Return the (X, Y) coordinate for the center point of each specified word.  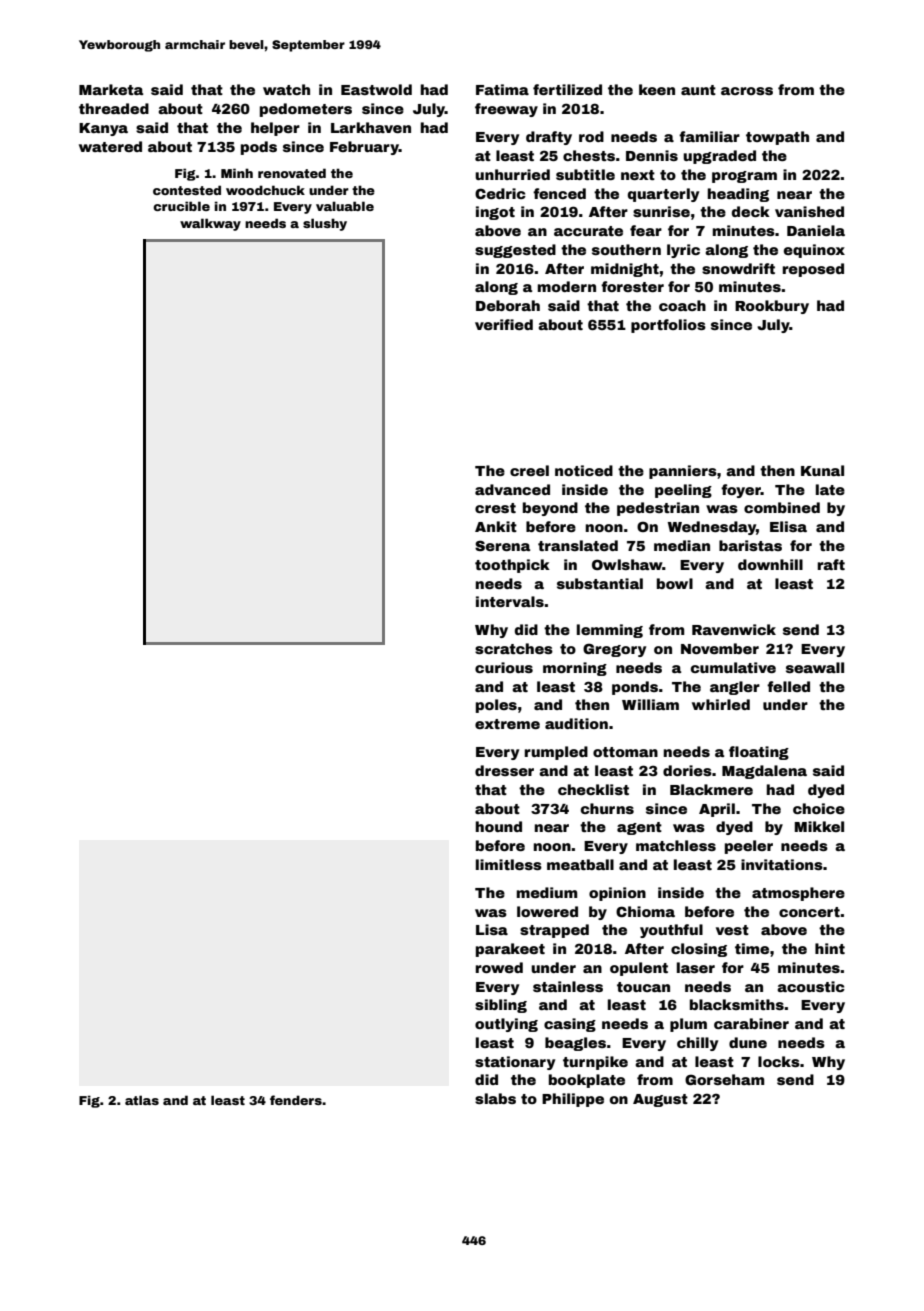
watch (286, 89)
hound (499, 826)
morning (575, 669)
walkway (210, 224)
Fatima (502, 89)
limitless (509, 864)
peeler (749, 847)
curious (504, 667)
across (747, 91)
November (720, 648)
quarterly (663, 195)
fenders (296, 1100)
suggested (515, 251)
